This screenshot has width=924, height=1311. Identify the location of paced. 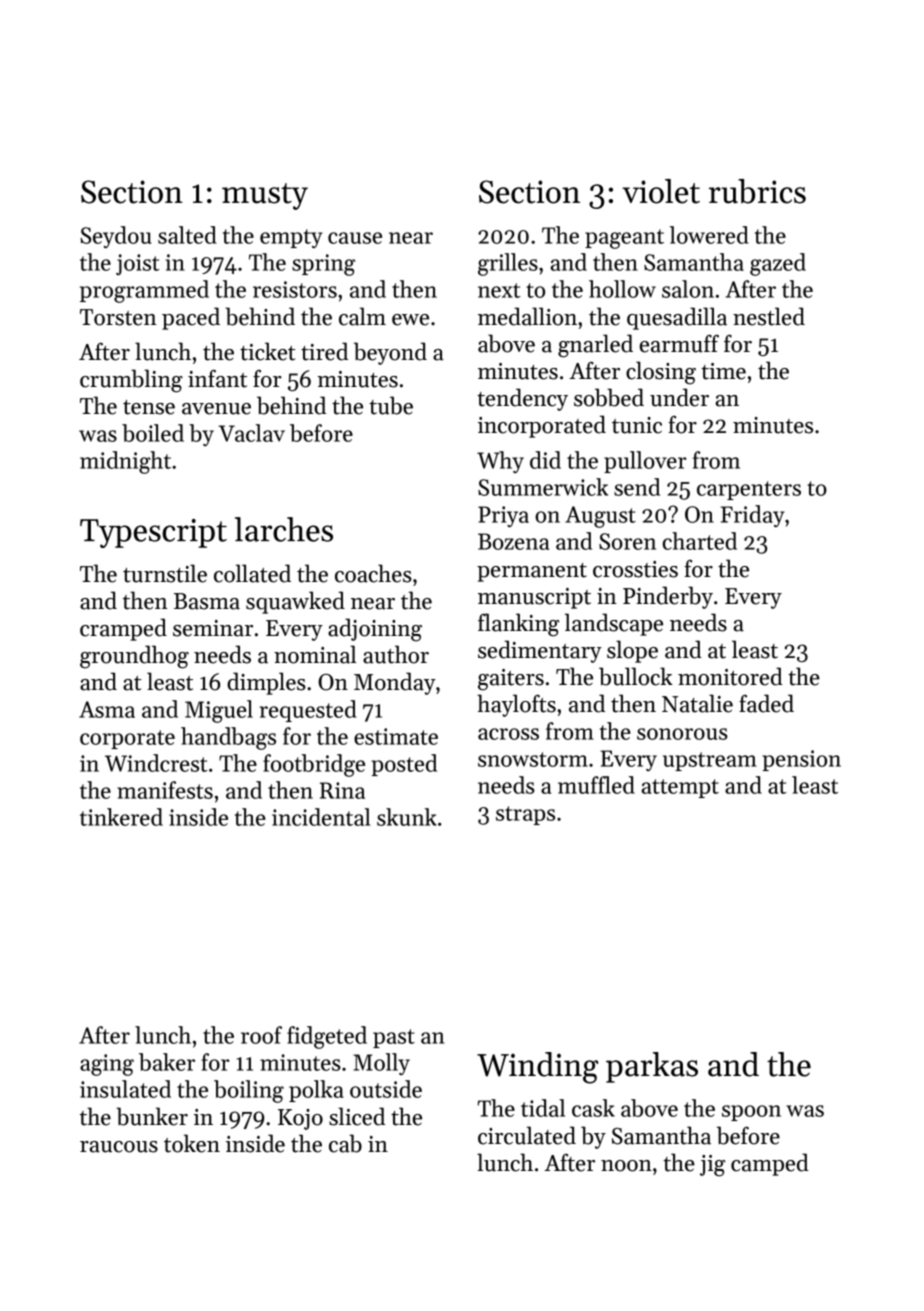
(191, 318).
